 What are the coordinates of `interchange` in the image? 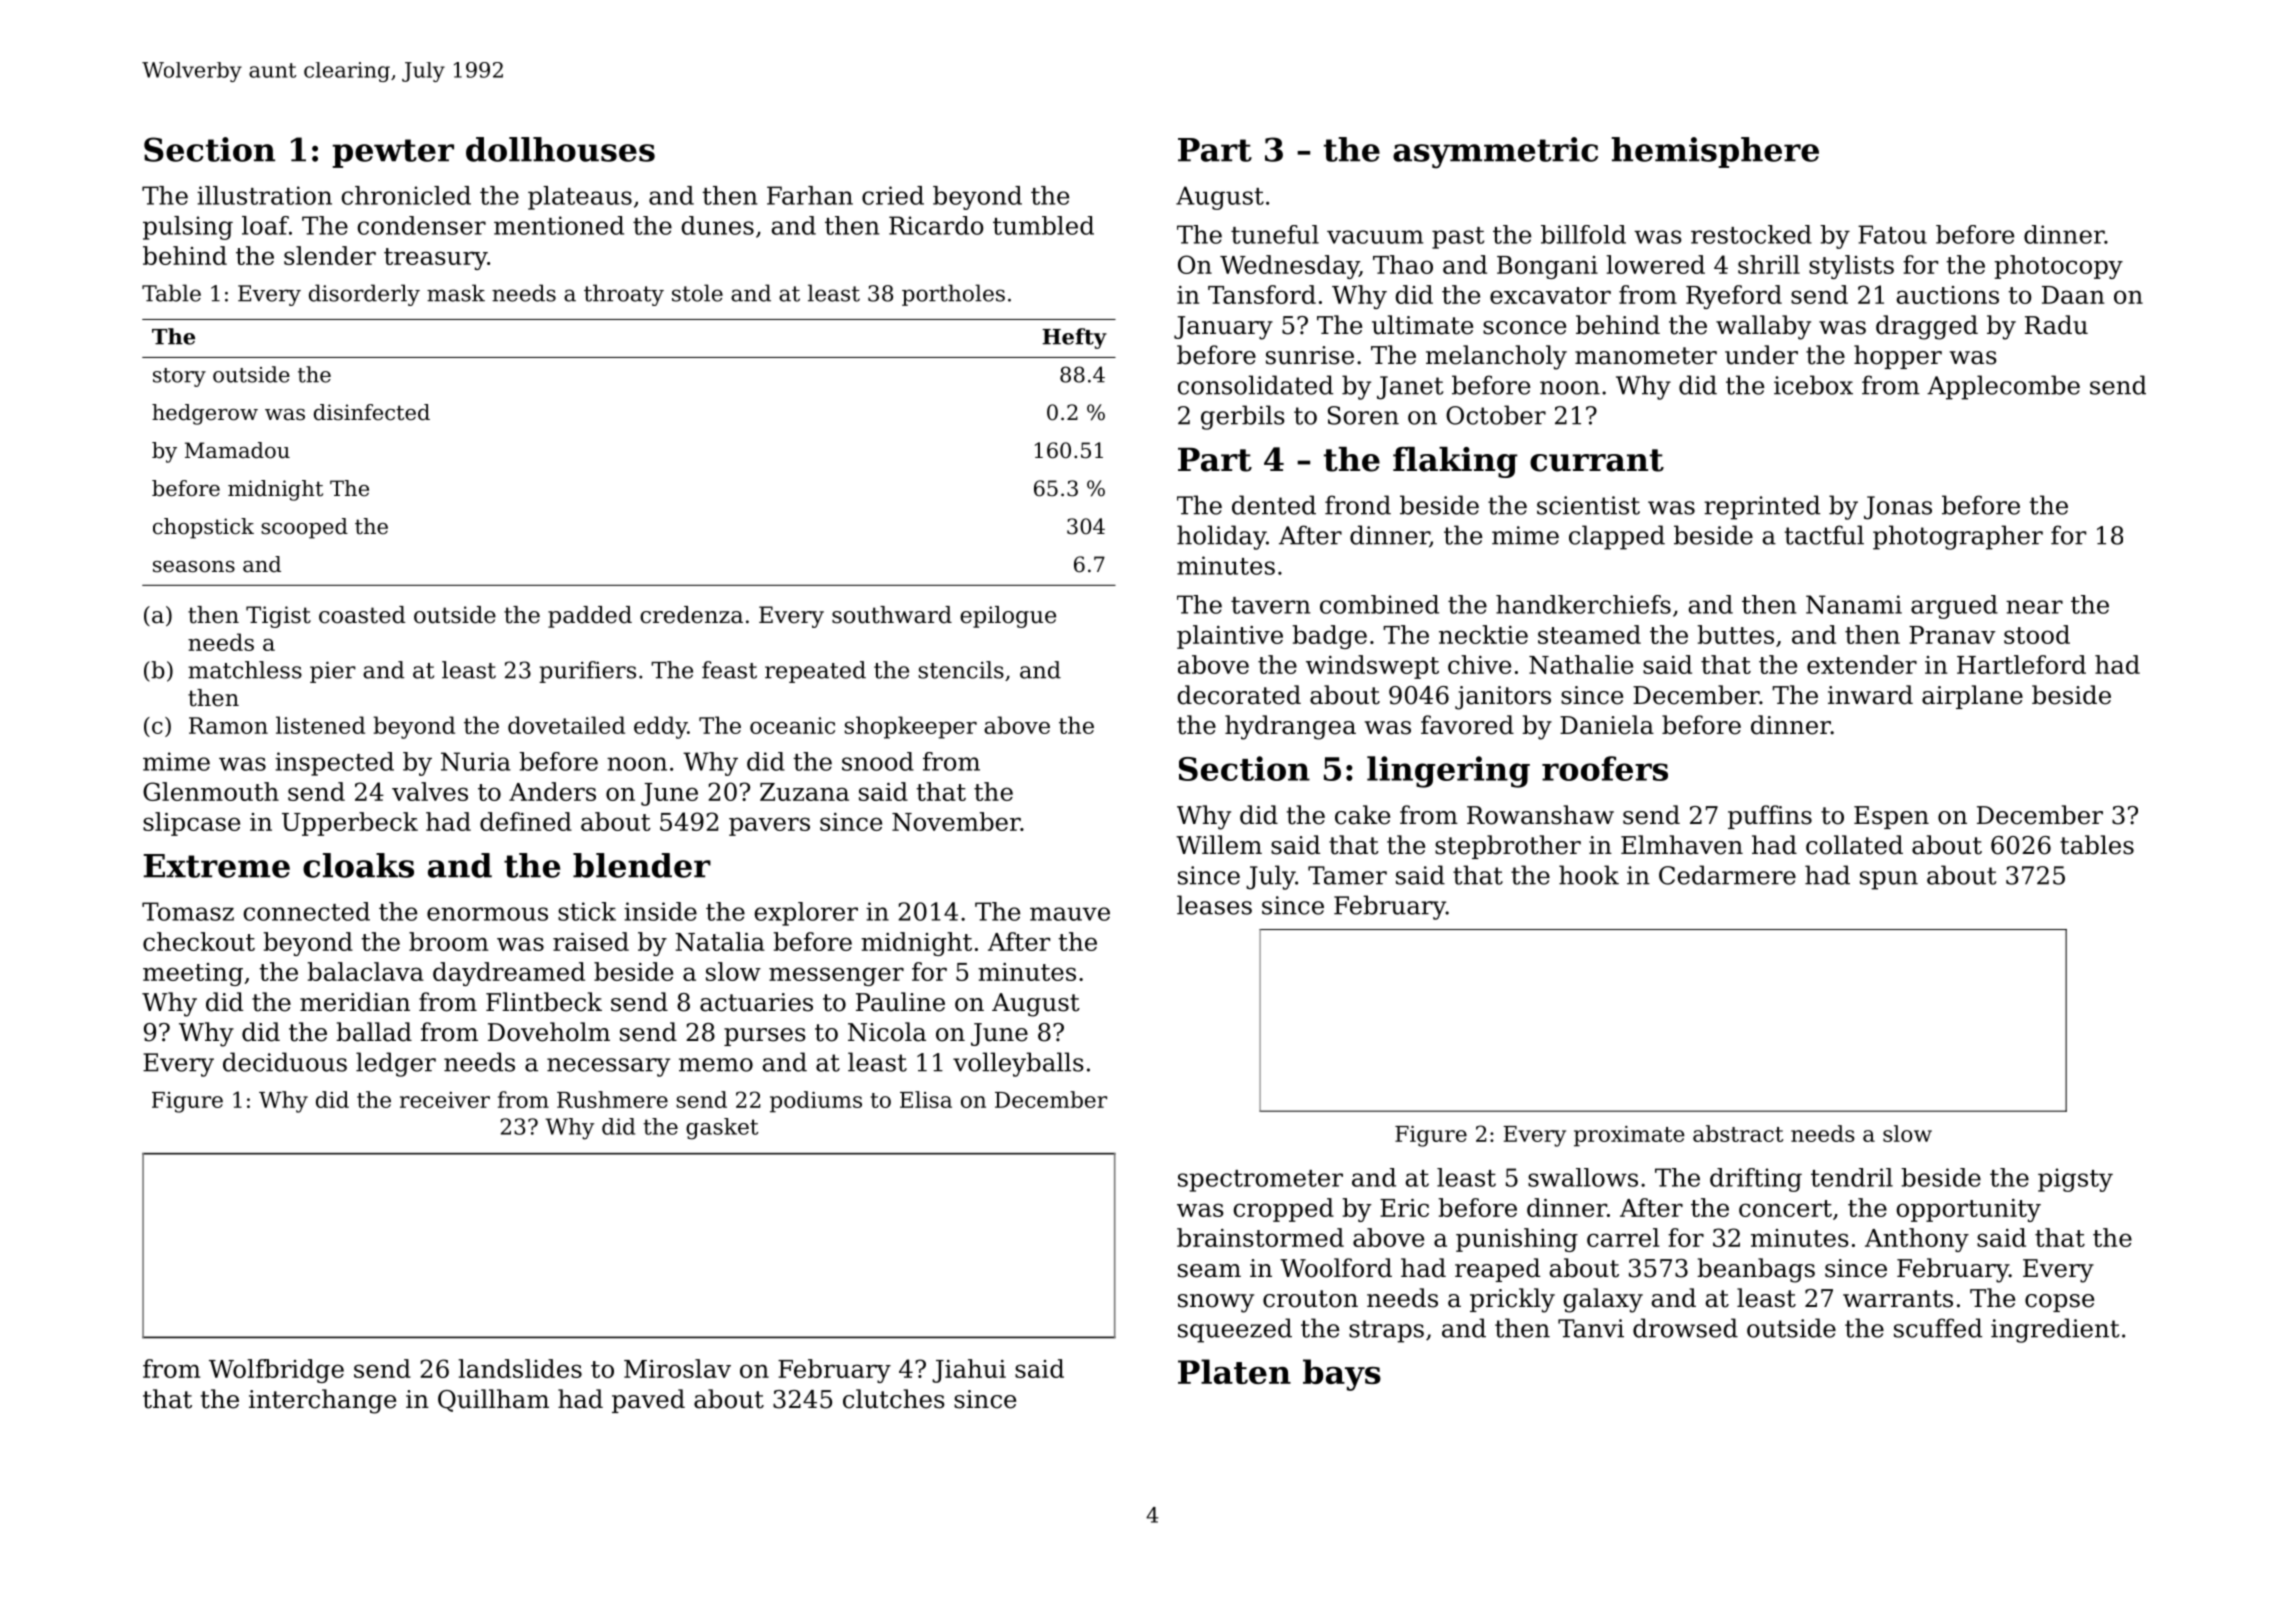 It's located at (322, 1401).
